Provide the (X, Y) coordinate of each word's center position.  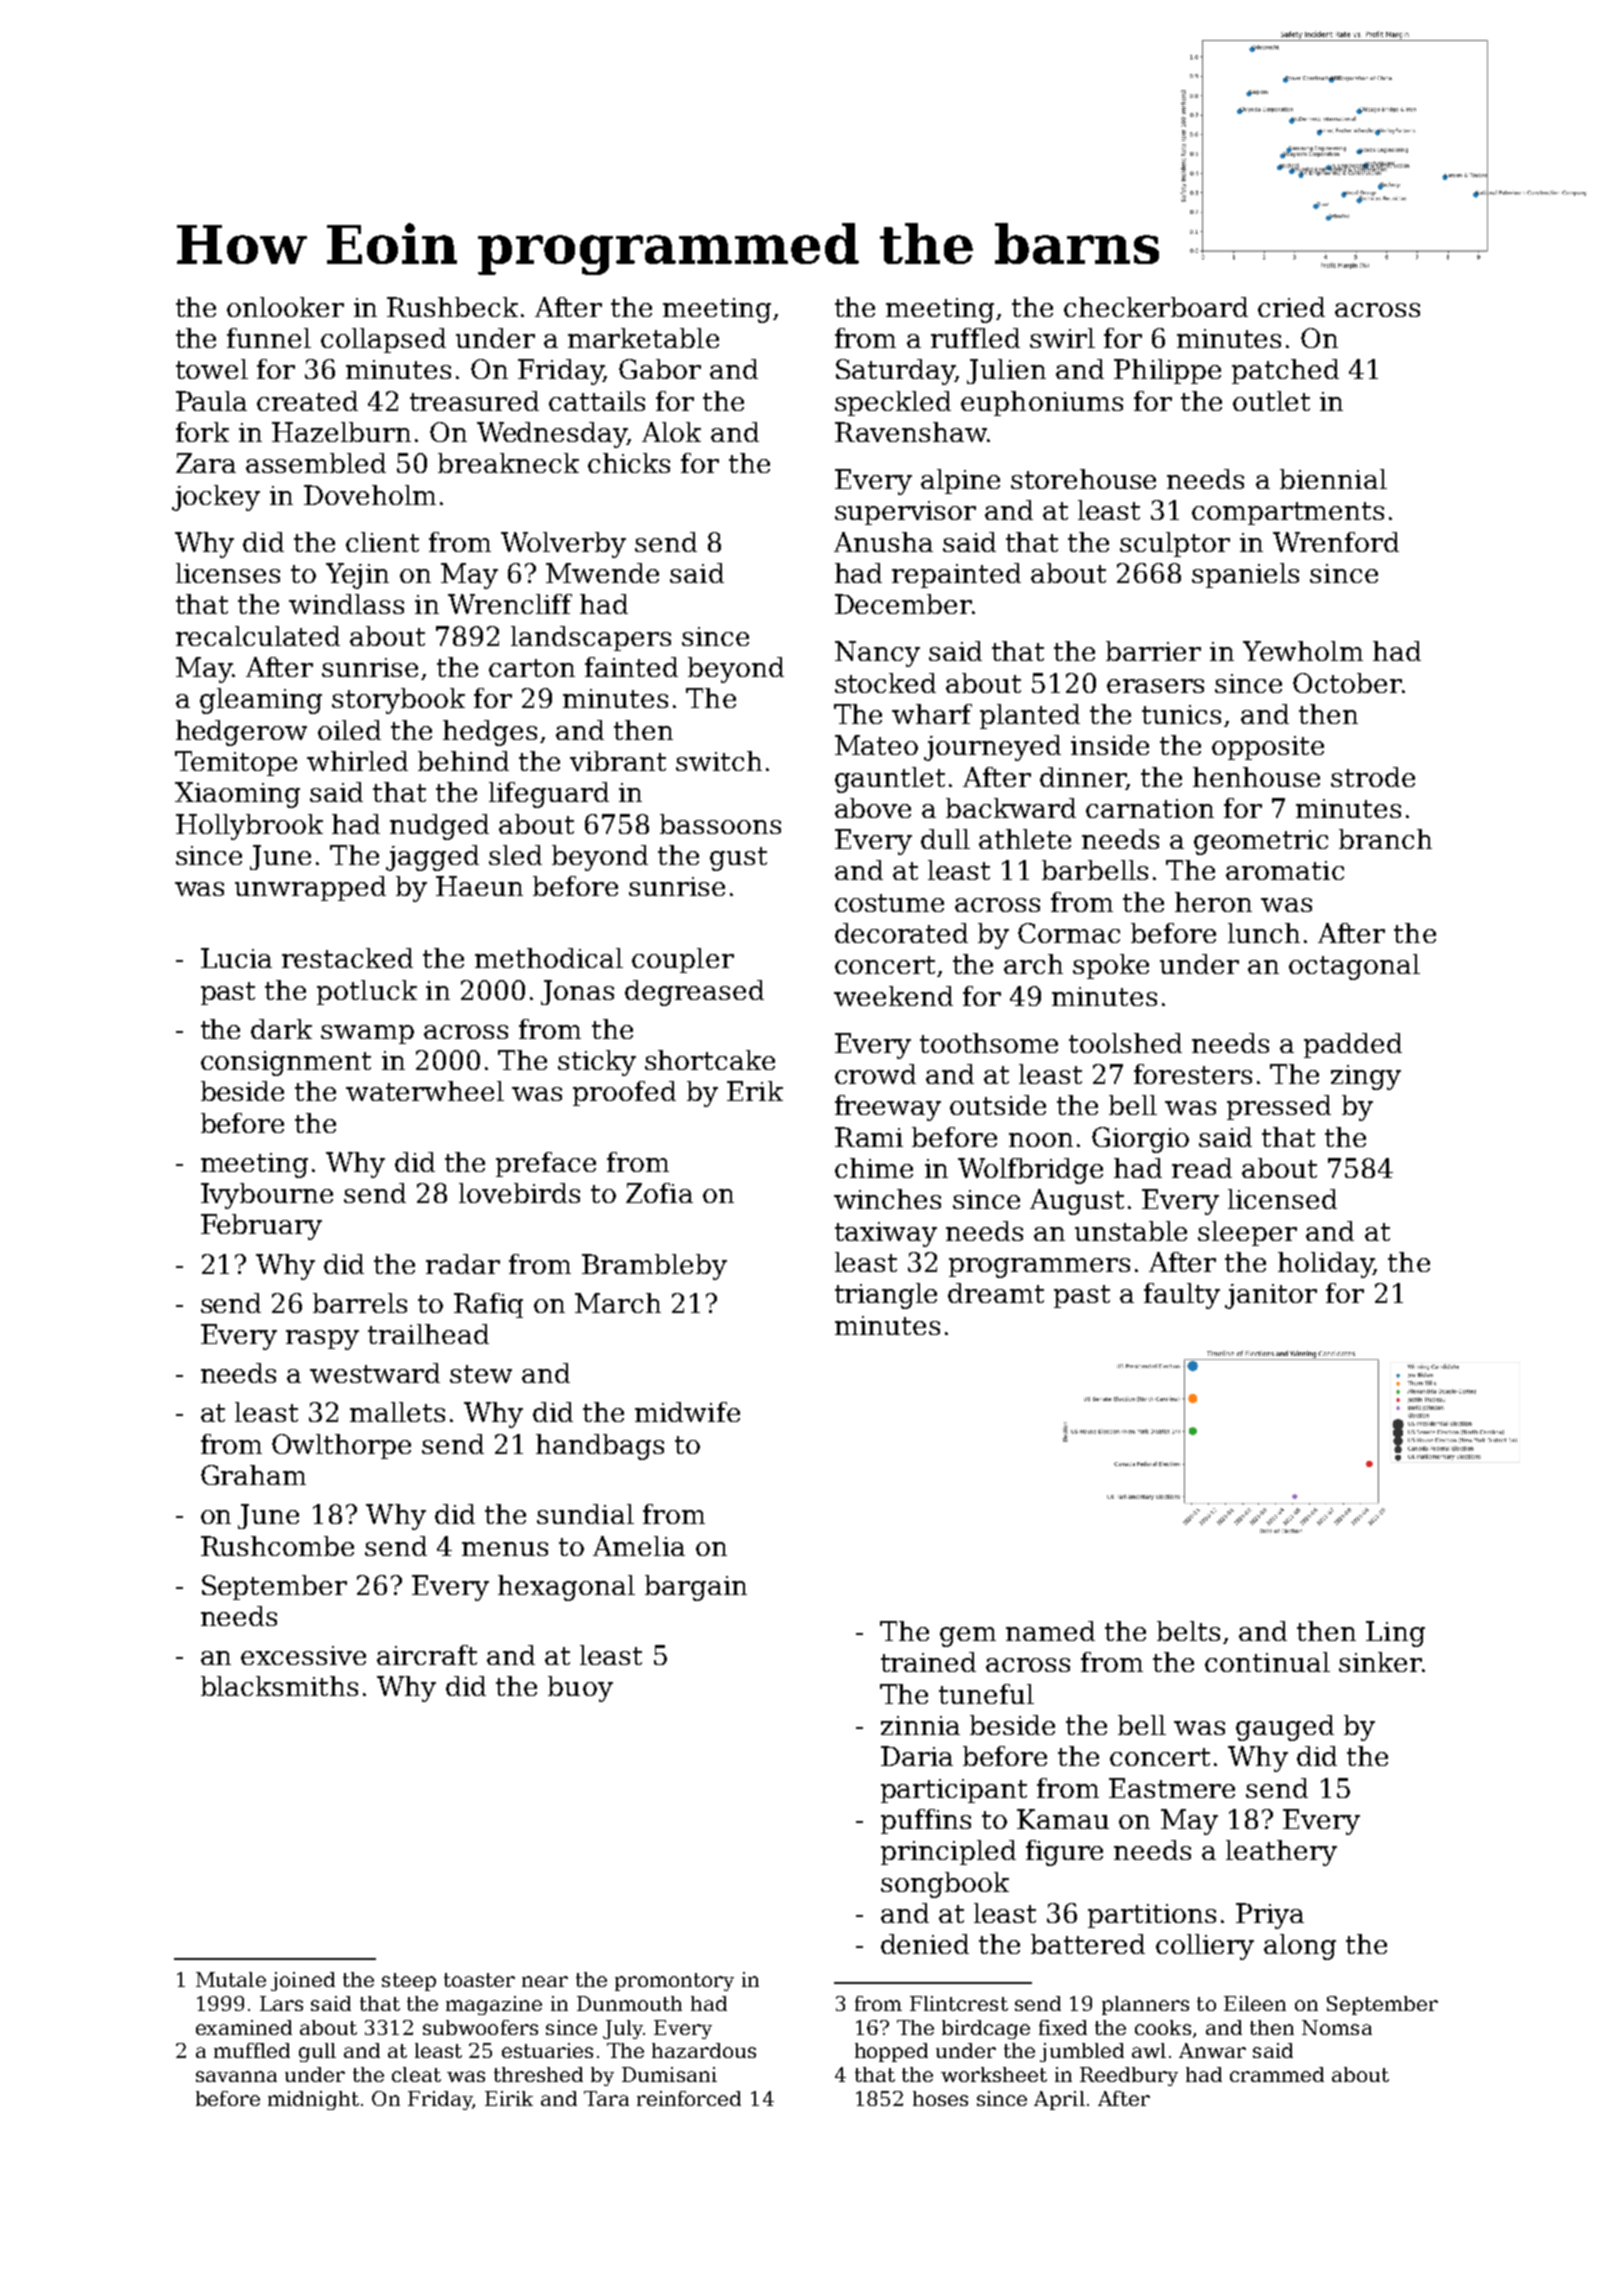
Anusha (883, 542)
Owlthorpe (341, 1446)
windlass (346, 604)
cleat (416, 2074)
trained (928, 1662)
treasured (474, 401)
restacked (347, 958)
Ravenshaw (911, 432)
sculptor (1175, 544)
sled (515, 855)
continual (1267, 1662)
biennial (1333, 479)
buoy (580, 1689)
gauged (1285, 1728)
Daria (917, 1756)
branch (1385, 839)
